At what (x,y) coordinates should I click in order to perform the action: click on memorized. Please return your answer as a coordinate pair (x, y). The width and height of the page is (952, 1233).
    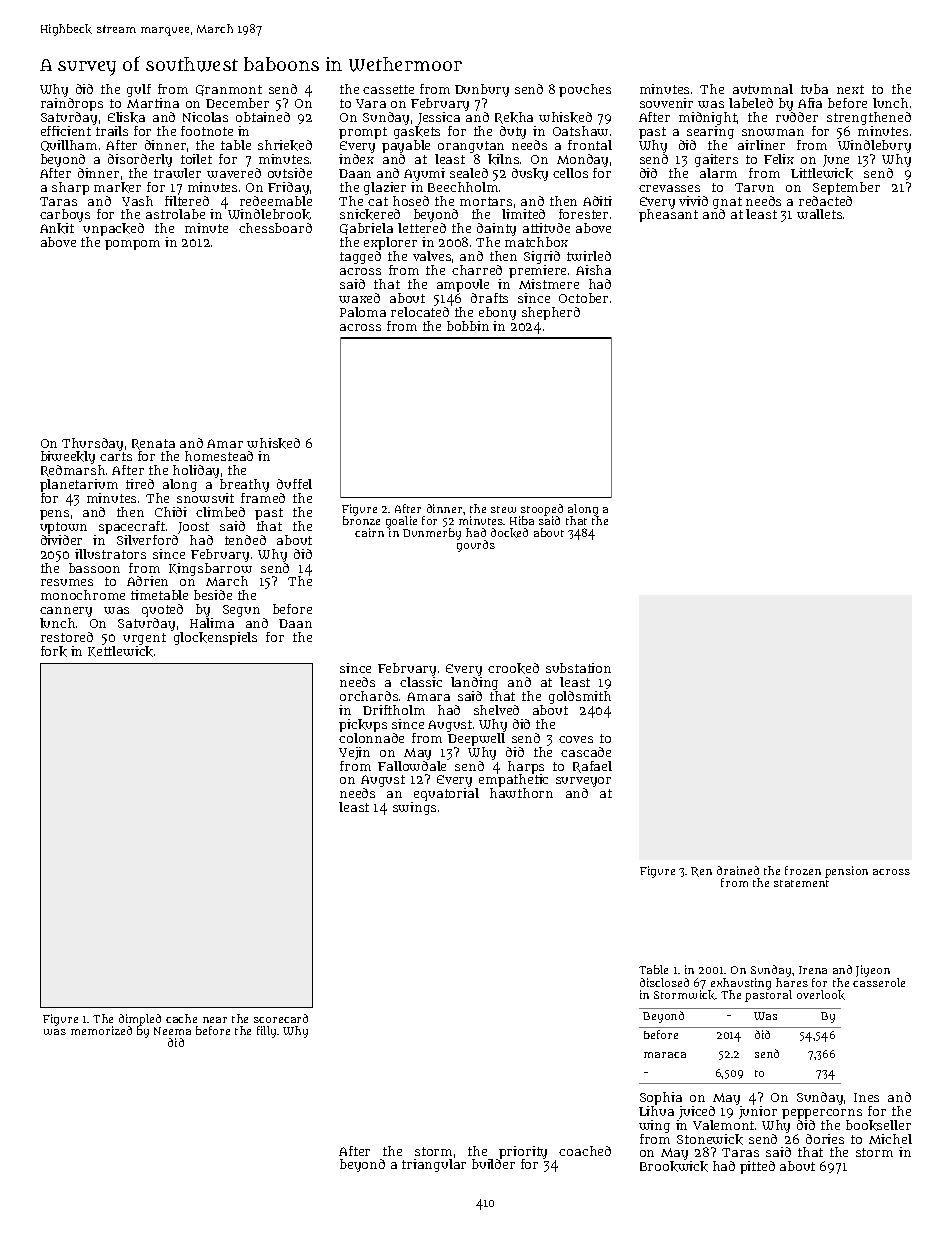
    Looking at the image, I should click on (101, 1030).
